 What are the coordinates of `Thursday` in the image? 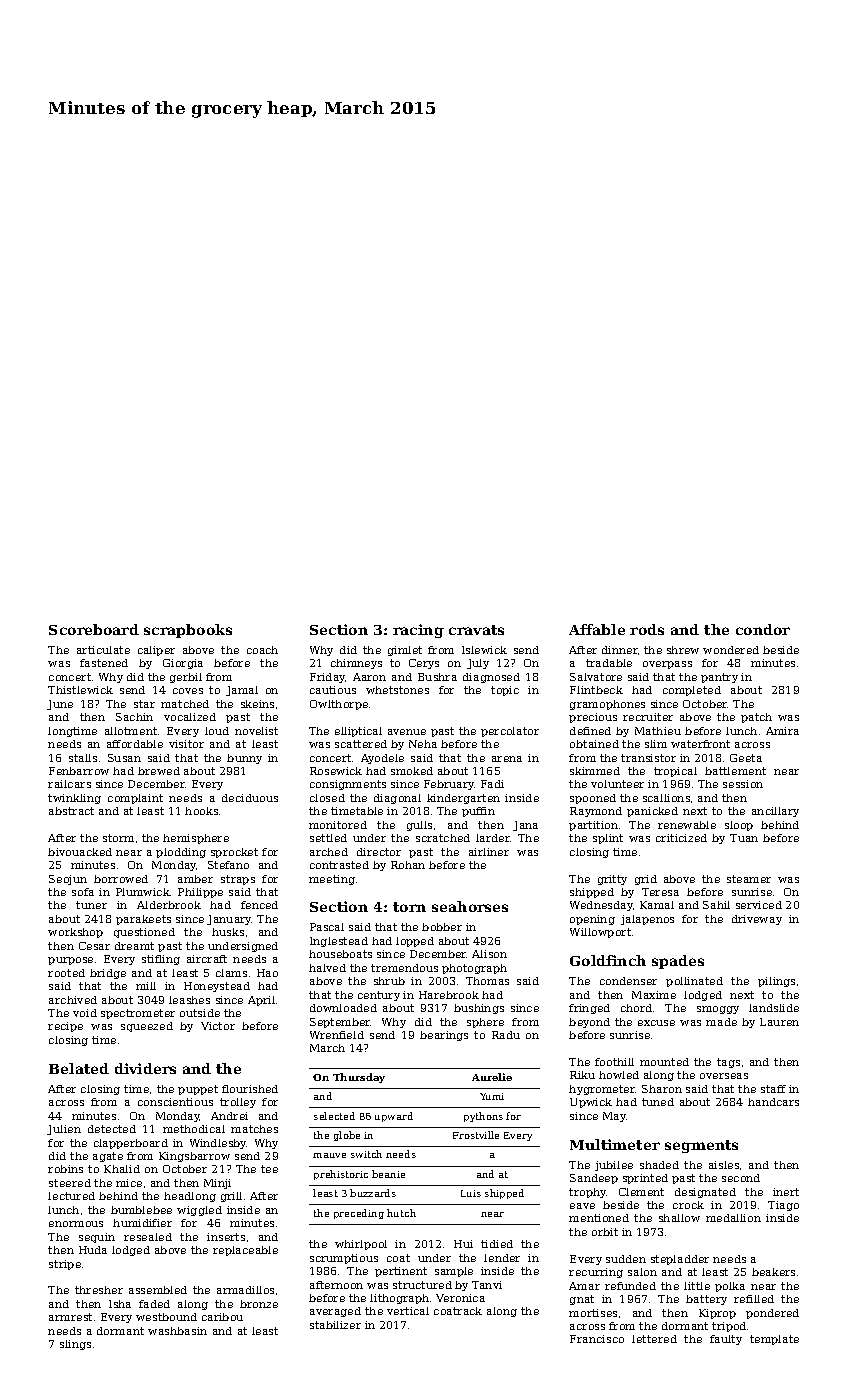 It's located at (359, 1078).
